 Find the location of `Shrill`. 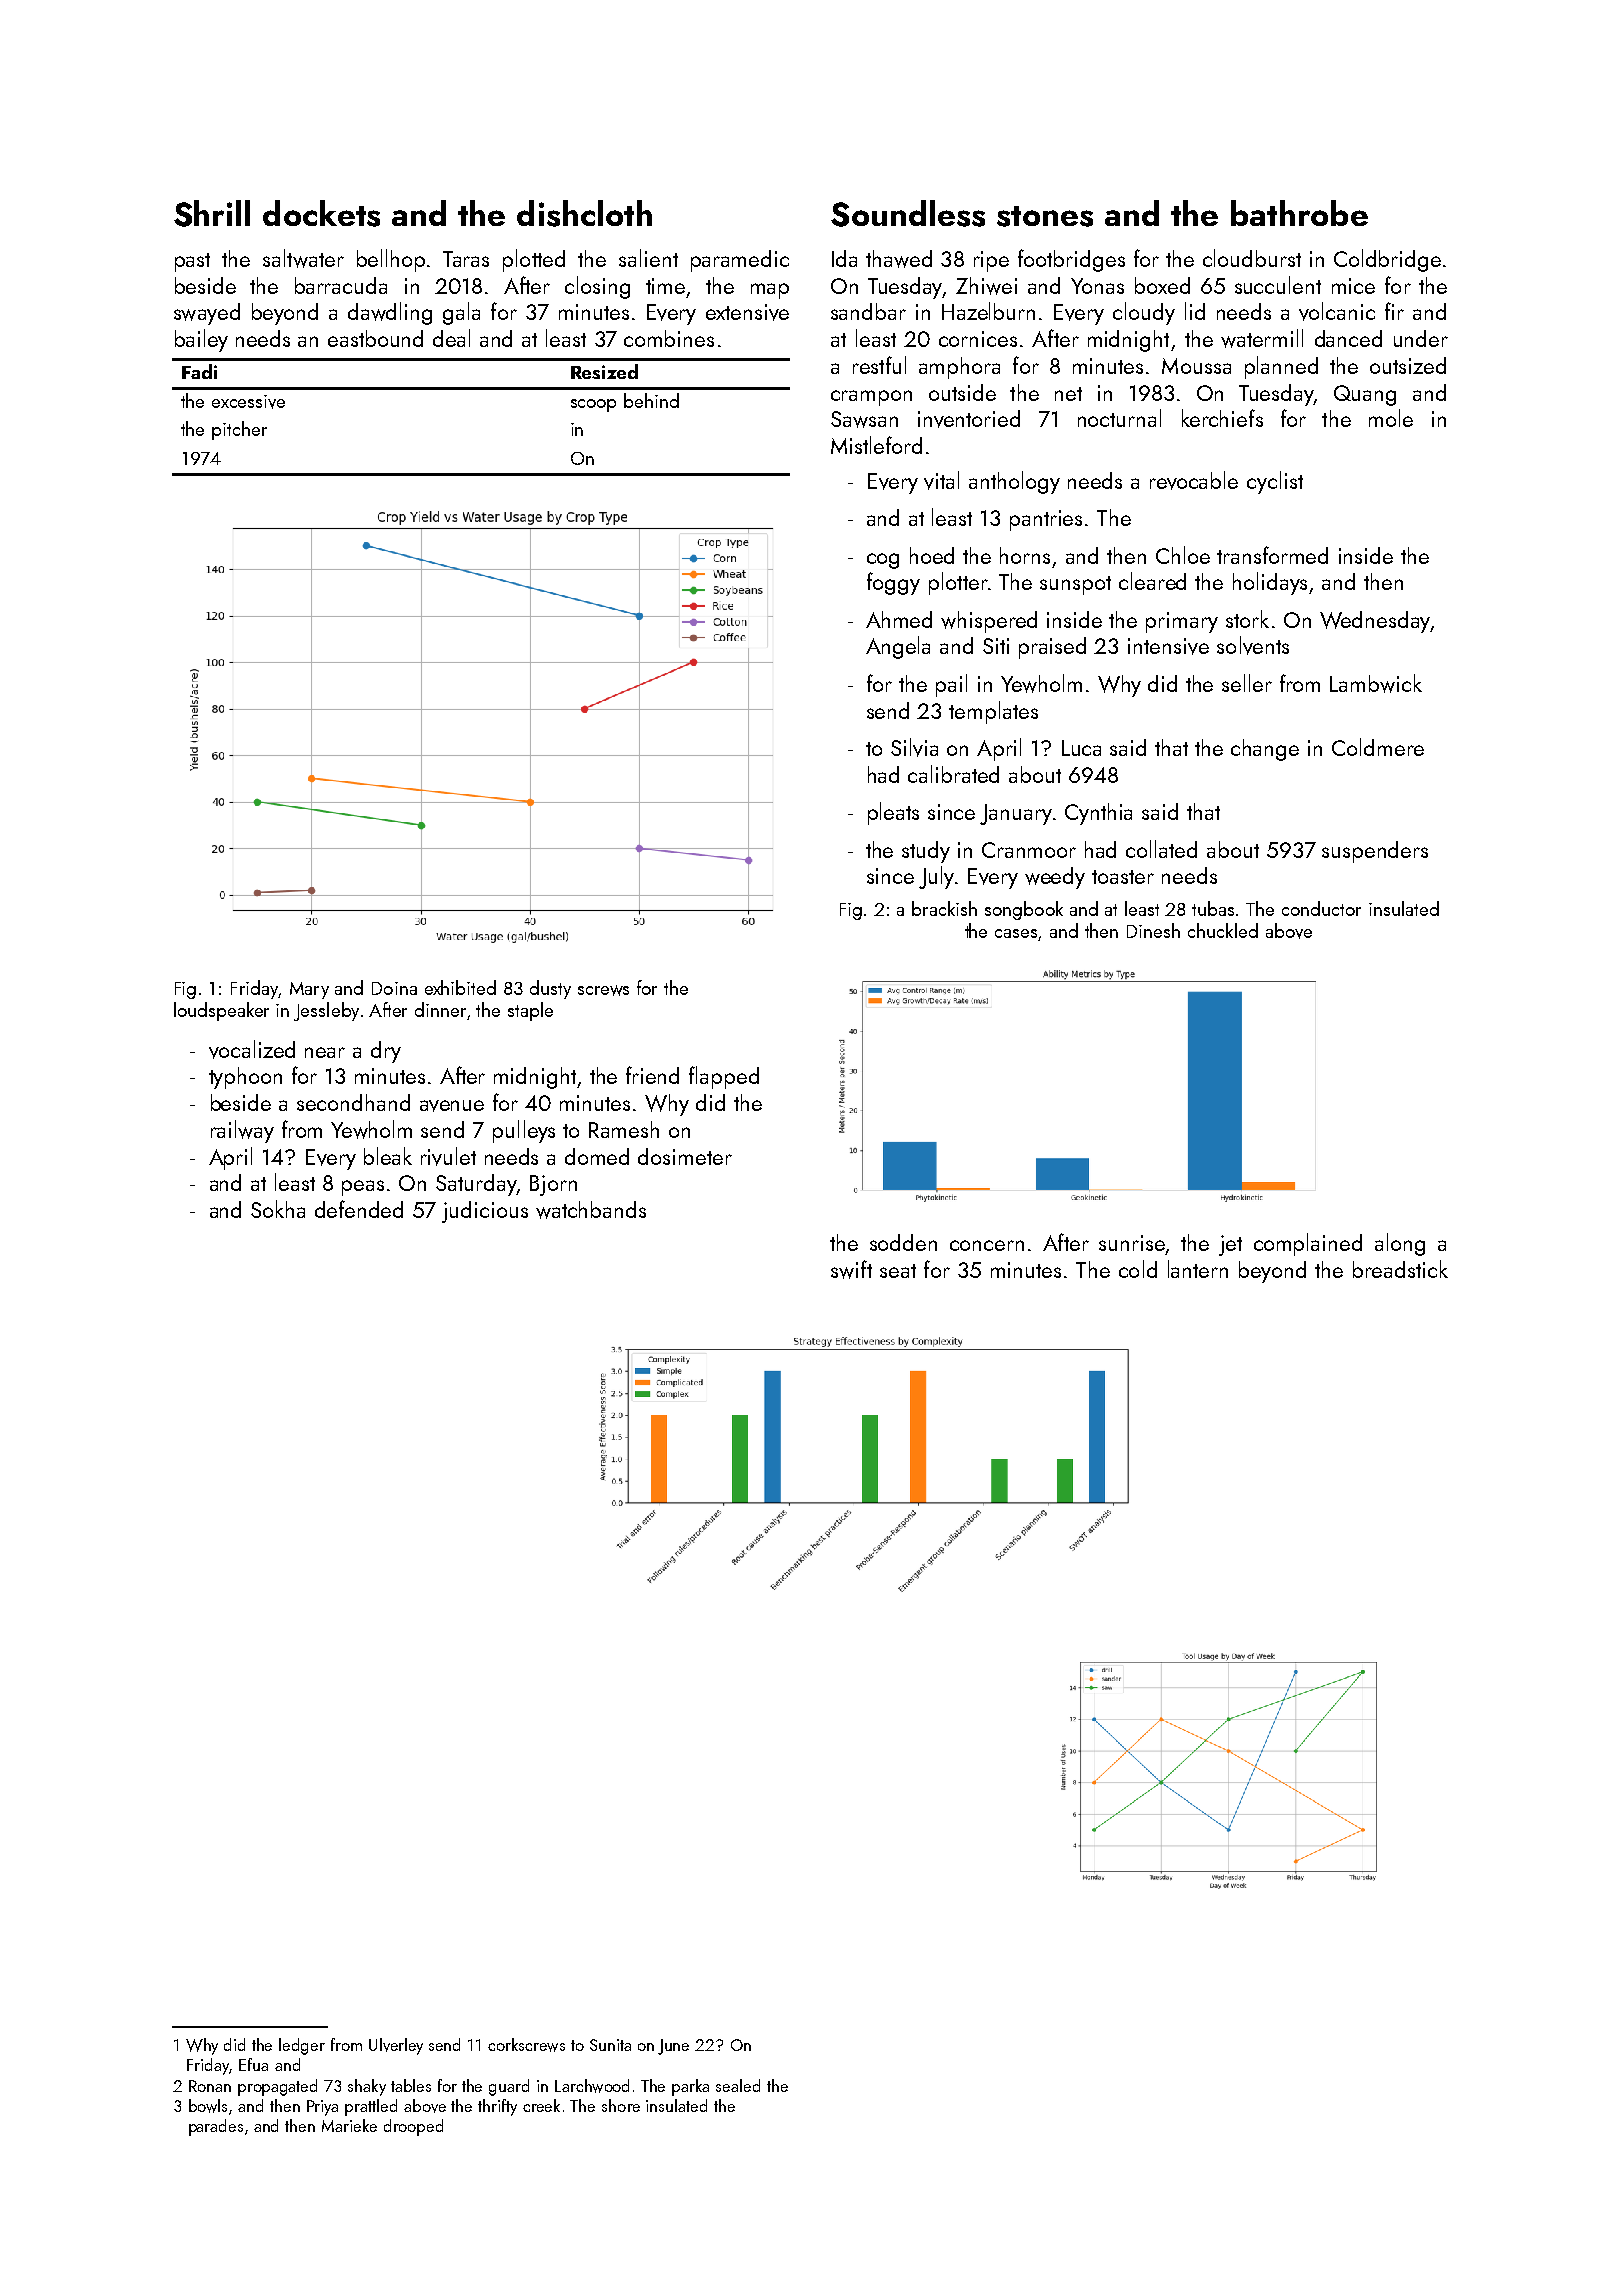

Shrill is located at coordinates (212, 213).
